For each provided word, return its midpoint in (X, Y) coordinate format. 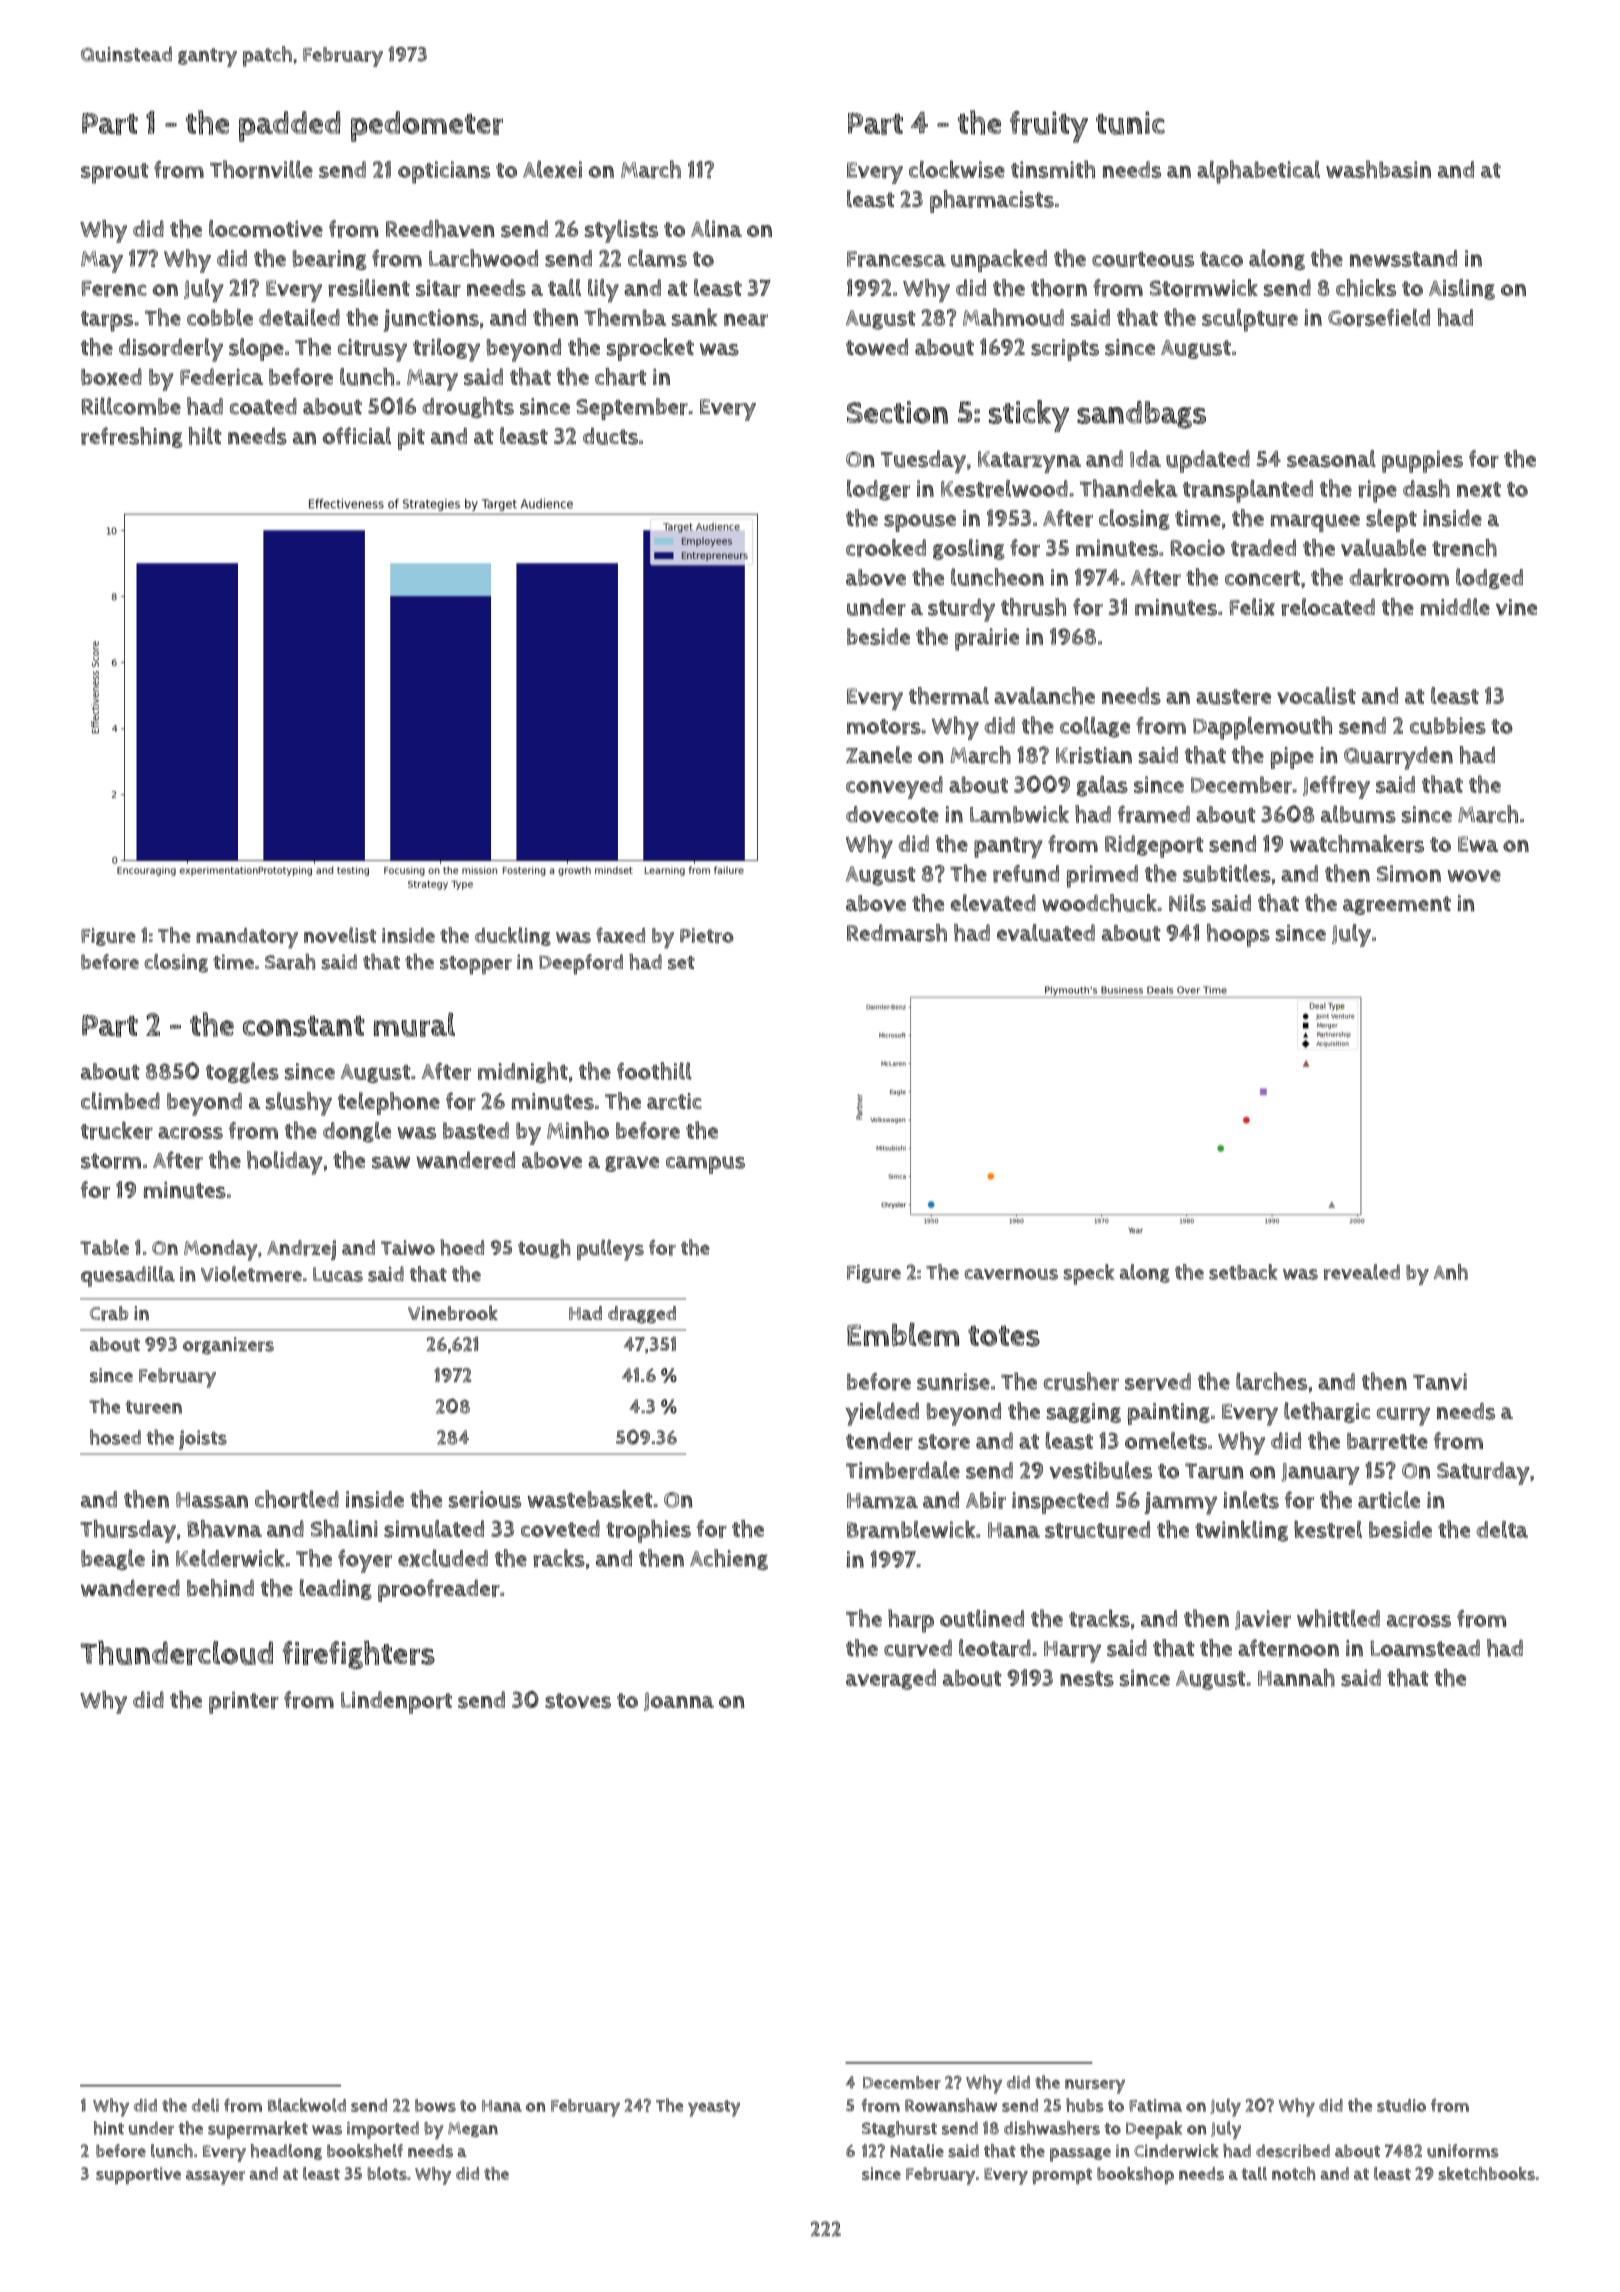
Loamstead (1425, 1648)
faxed (620, 935)
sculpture (1250, 320)
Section (897, 412)
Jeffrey (1336, 787)
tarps (107, 321)
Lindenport (396, 1702)
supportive (138, 2176)
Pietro (707, 936)
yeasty (714, 2108)
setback (1243, 1272)
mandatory (247, 938)
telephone (389, 1103)
